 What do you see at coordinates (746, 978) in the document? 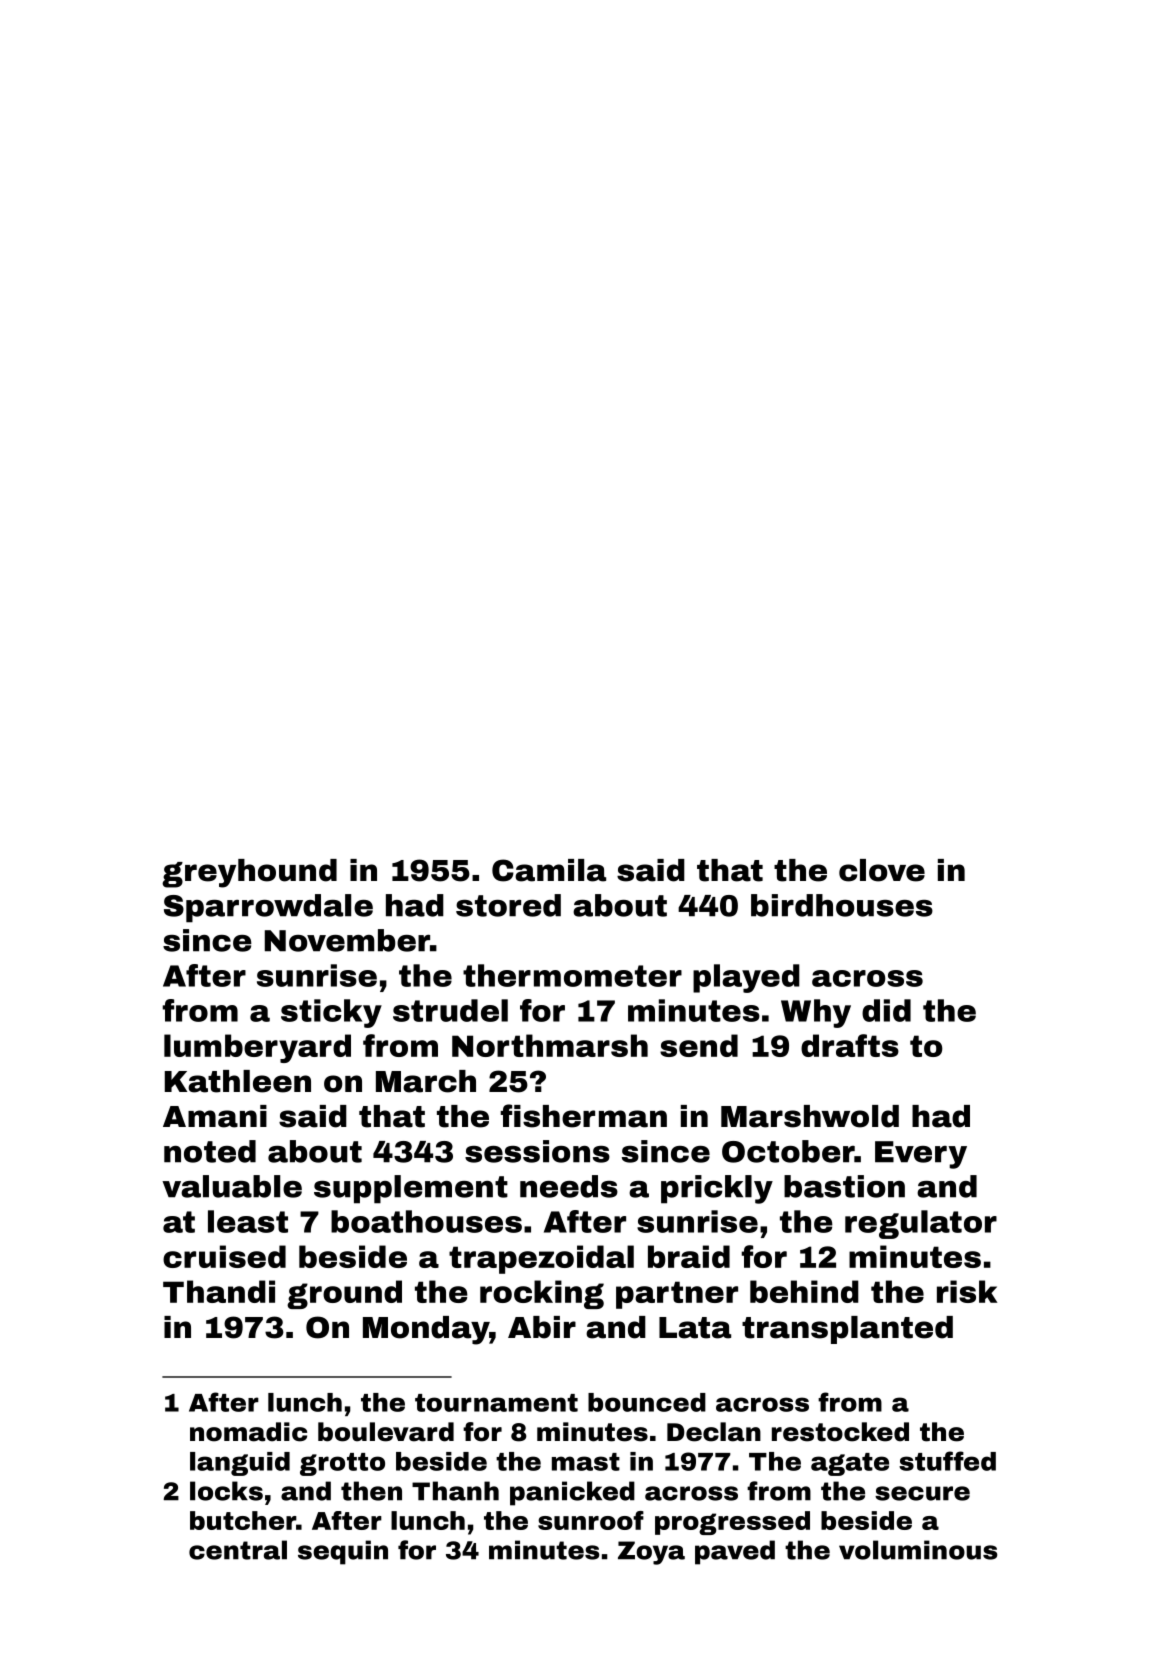
I see `played` at bounding box center [746, 978].
